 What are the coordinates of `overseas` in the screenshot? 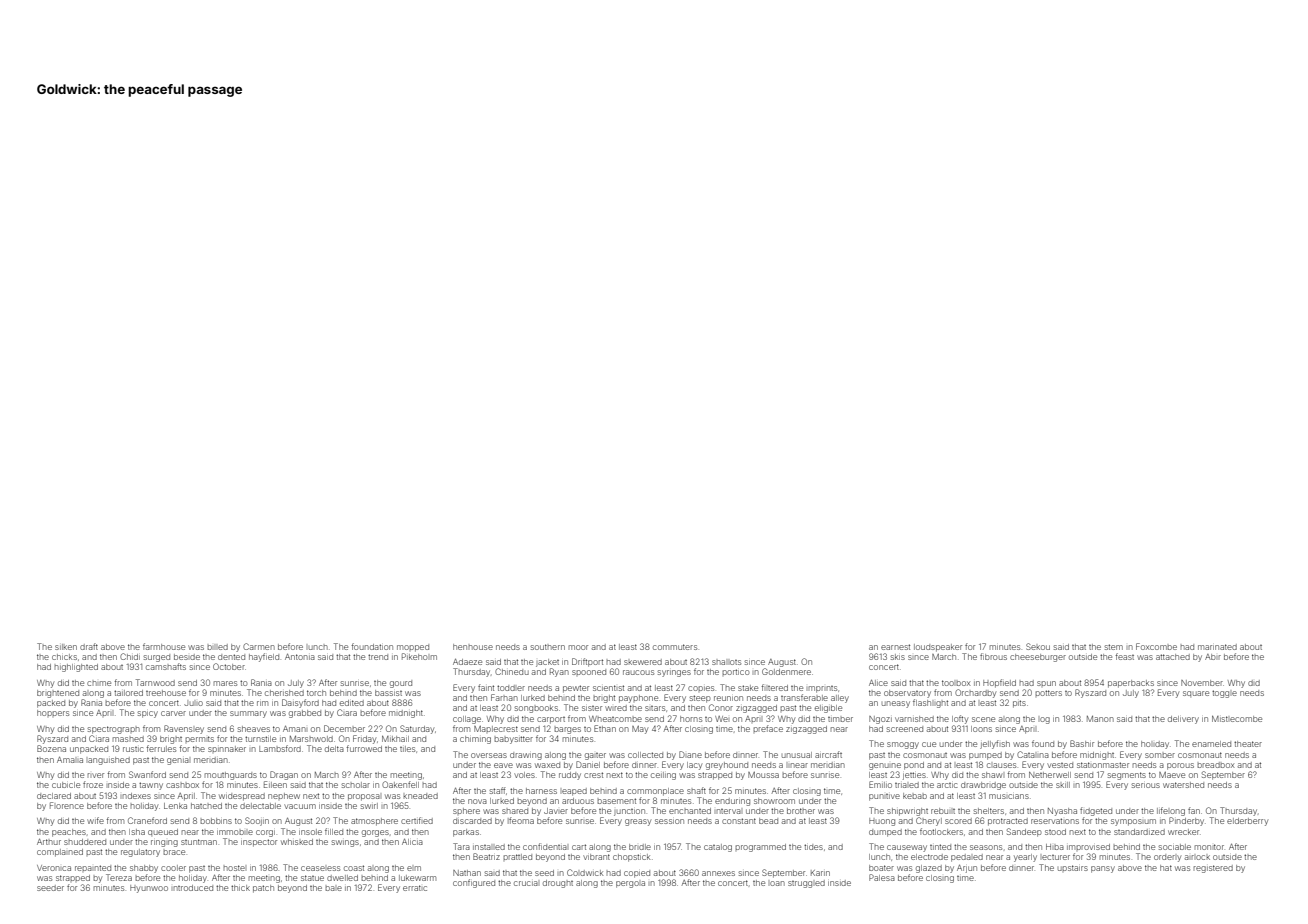 It's located at (489, 755).
